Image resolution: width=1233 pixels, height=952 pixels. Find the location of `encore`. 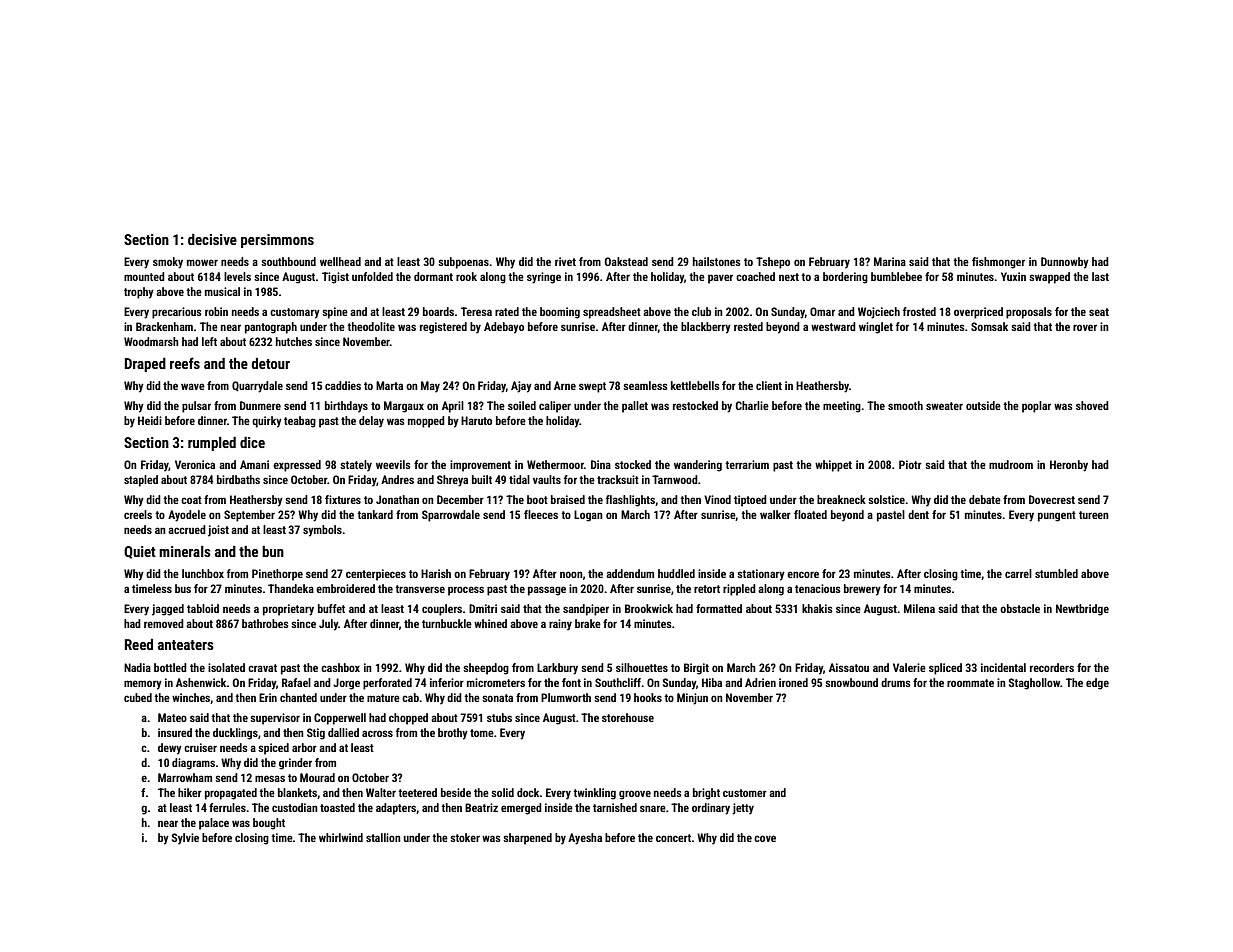

encore is located at coordinates (803, 574).
